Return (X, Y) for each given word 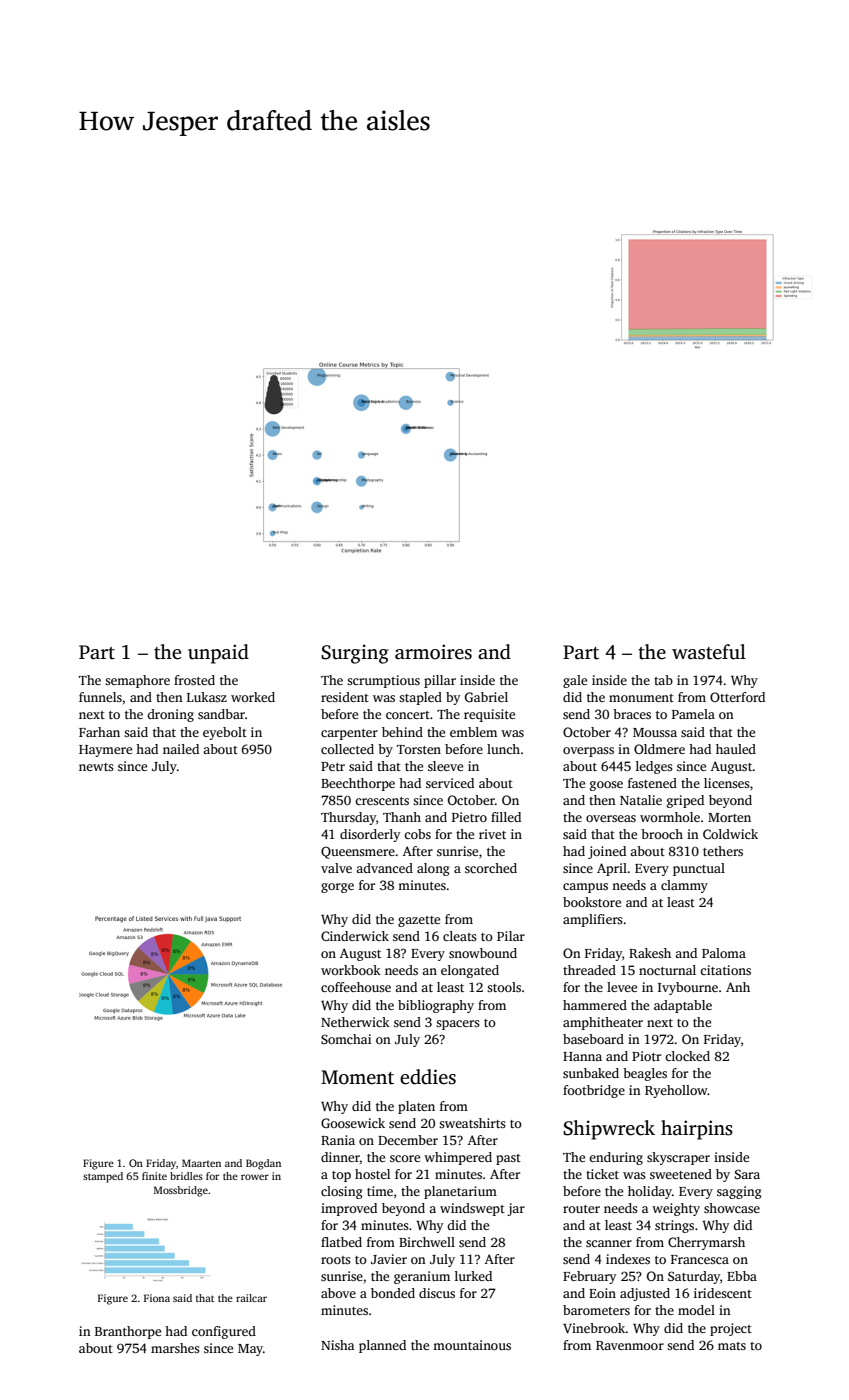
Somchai (346, 1039)
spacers (458, 1025)
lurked (473, 1276)
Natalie (641, 800)
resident (345, 697)
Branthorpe (128, 1332)
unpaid (218, 654)
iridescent (723, 1293)
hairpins (697, 1130)
